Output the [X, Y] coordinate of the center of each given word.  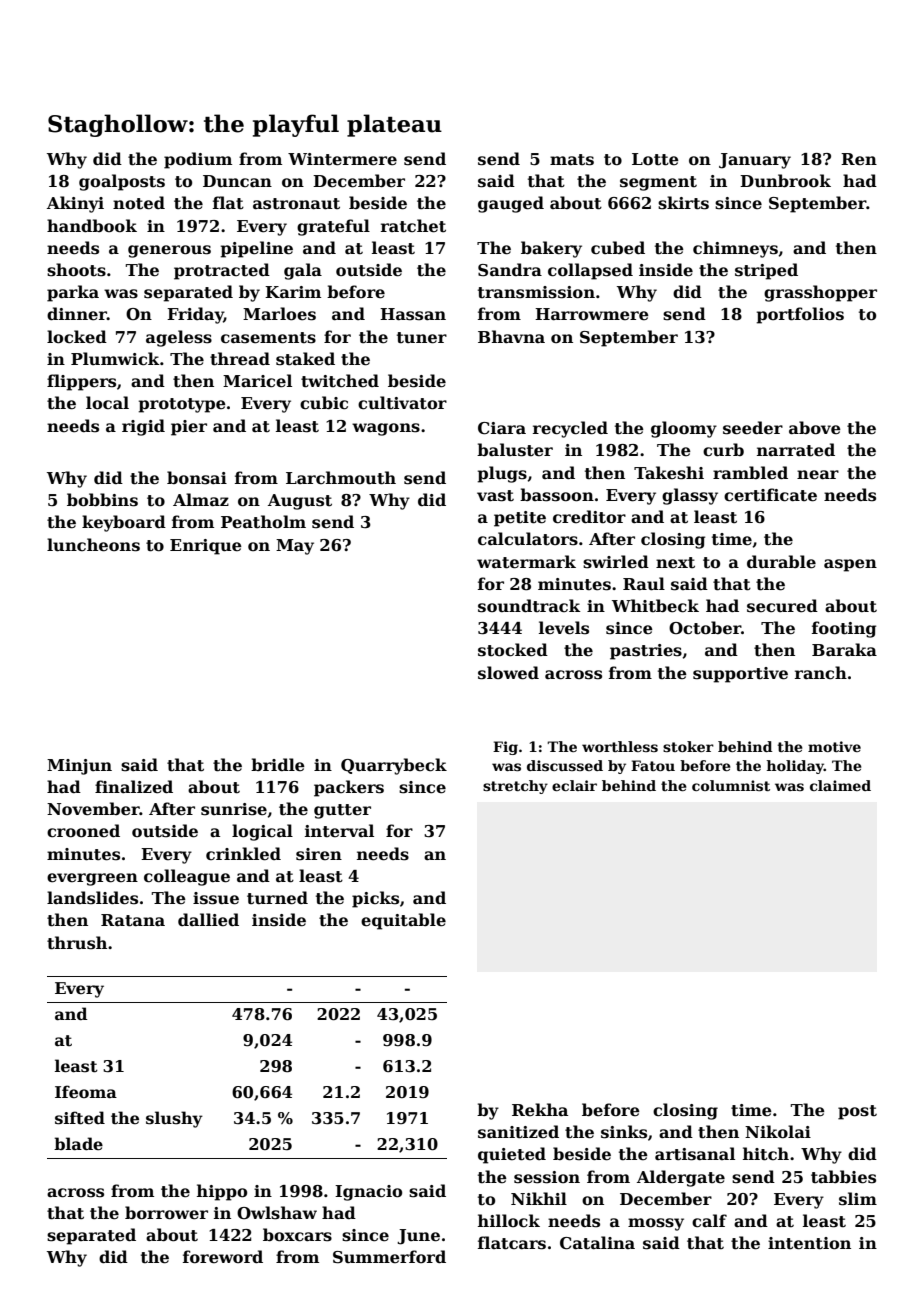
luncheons [93, 545]
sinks [624, 1132]
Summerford [389, 1257]
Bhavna [511, 336]
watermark [526, 562]
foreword [223, 1257]
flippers [81, 382]
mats [572, 160]
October [705, 628]
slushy [174, 1119]
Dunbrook [785, 181]
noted [139, 203]
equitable [403, 921]
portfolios [800, 315]
